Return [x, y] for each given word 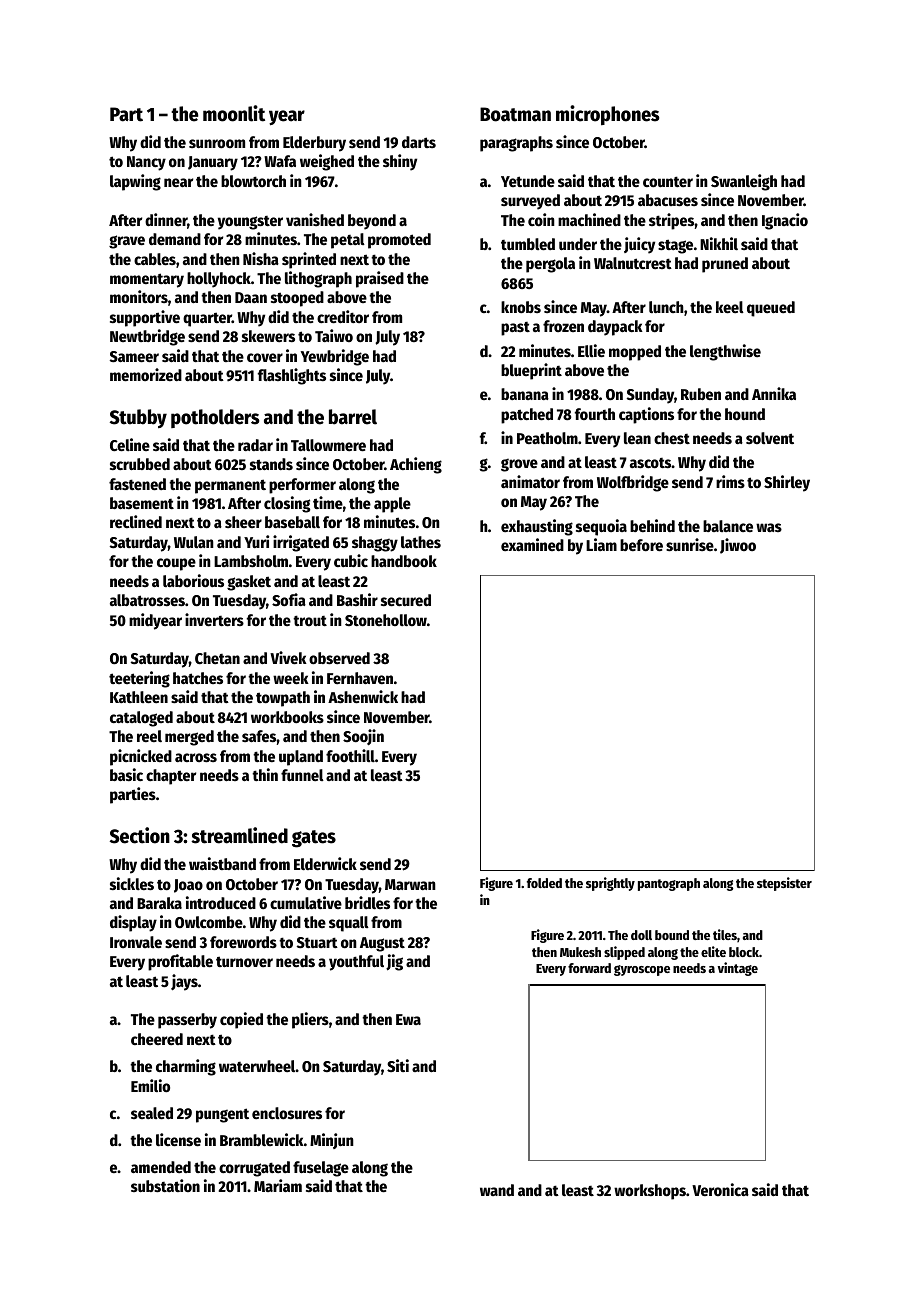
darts [419, 142]
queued [771, 309]
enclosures [287, 1113]
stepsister [784, 884]
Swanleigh [744, 182]
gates [314, 839]
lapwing [135, 182]
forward [589, 968]
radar [255, 445]
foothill [350, 755]
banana [525, 394]
